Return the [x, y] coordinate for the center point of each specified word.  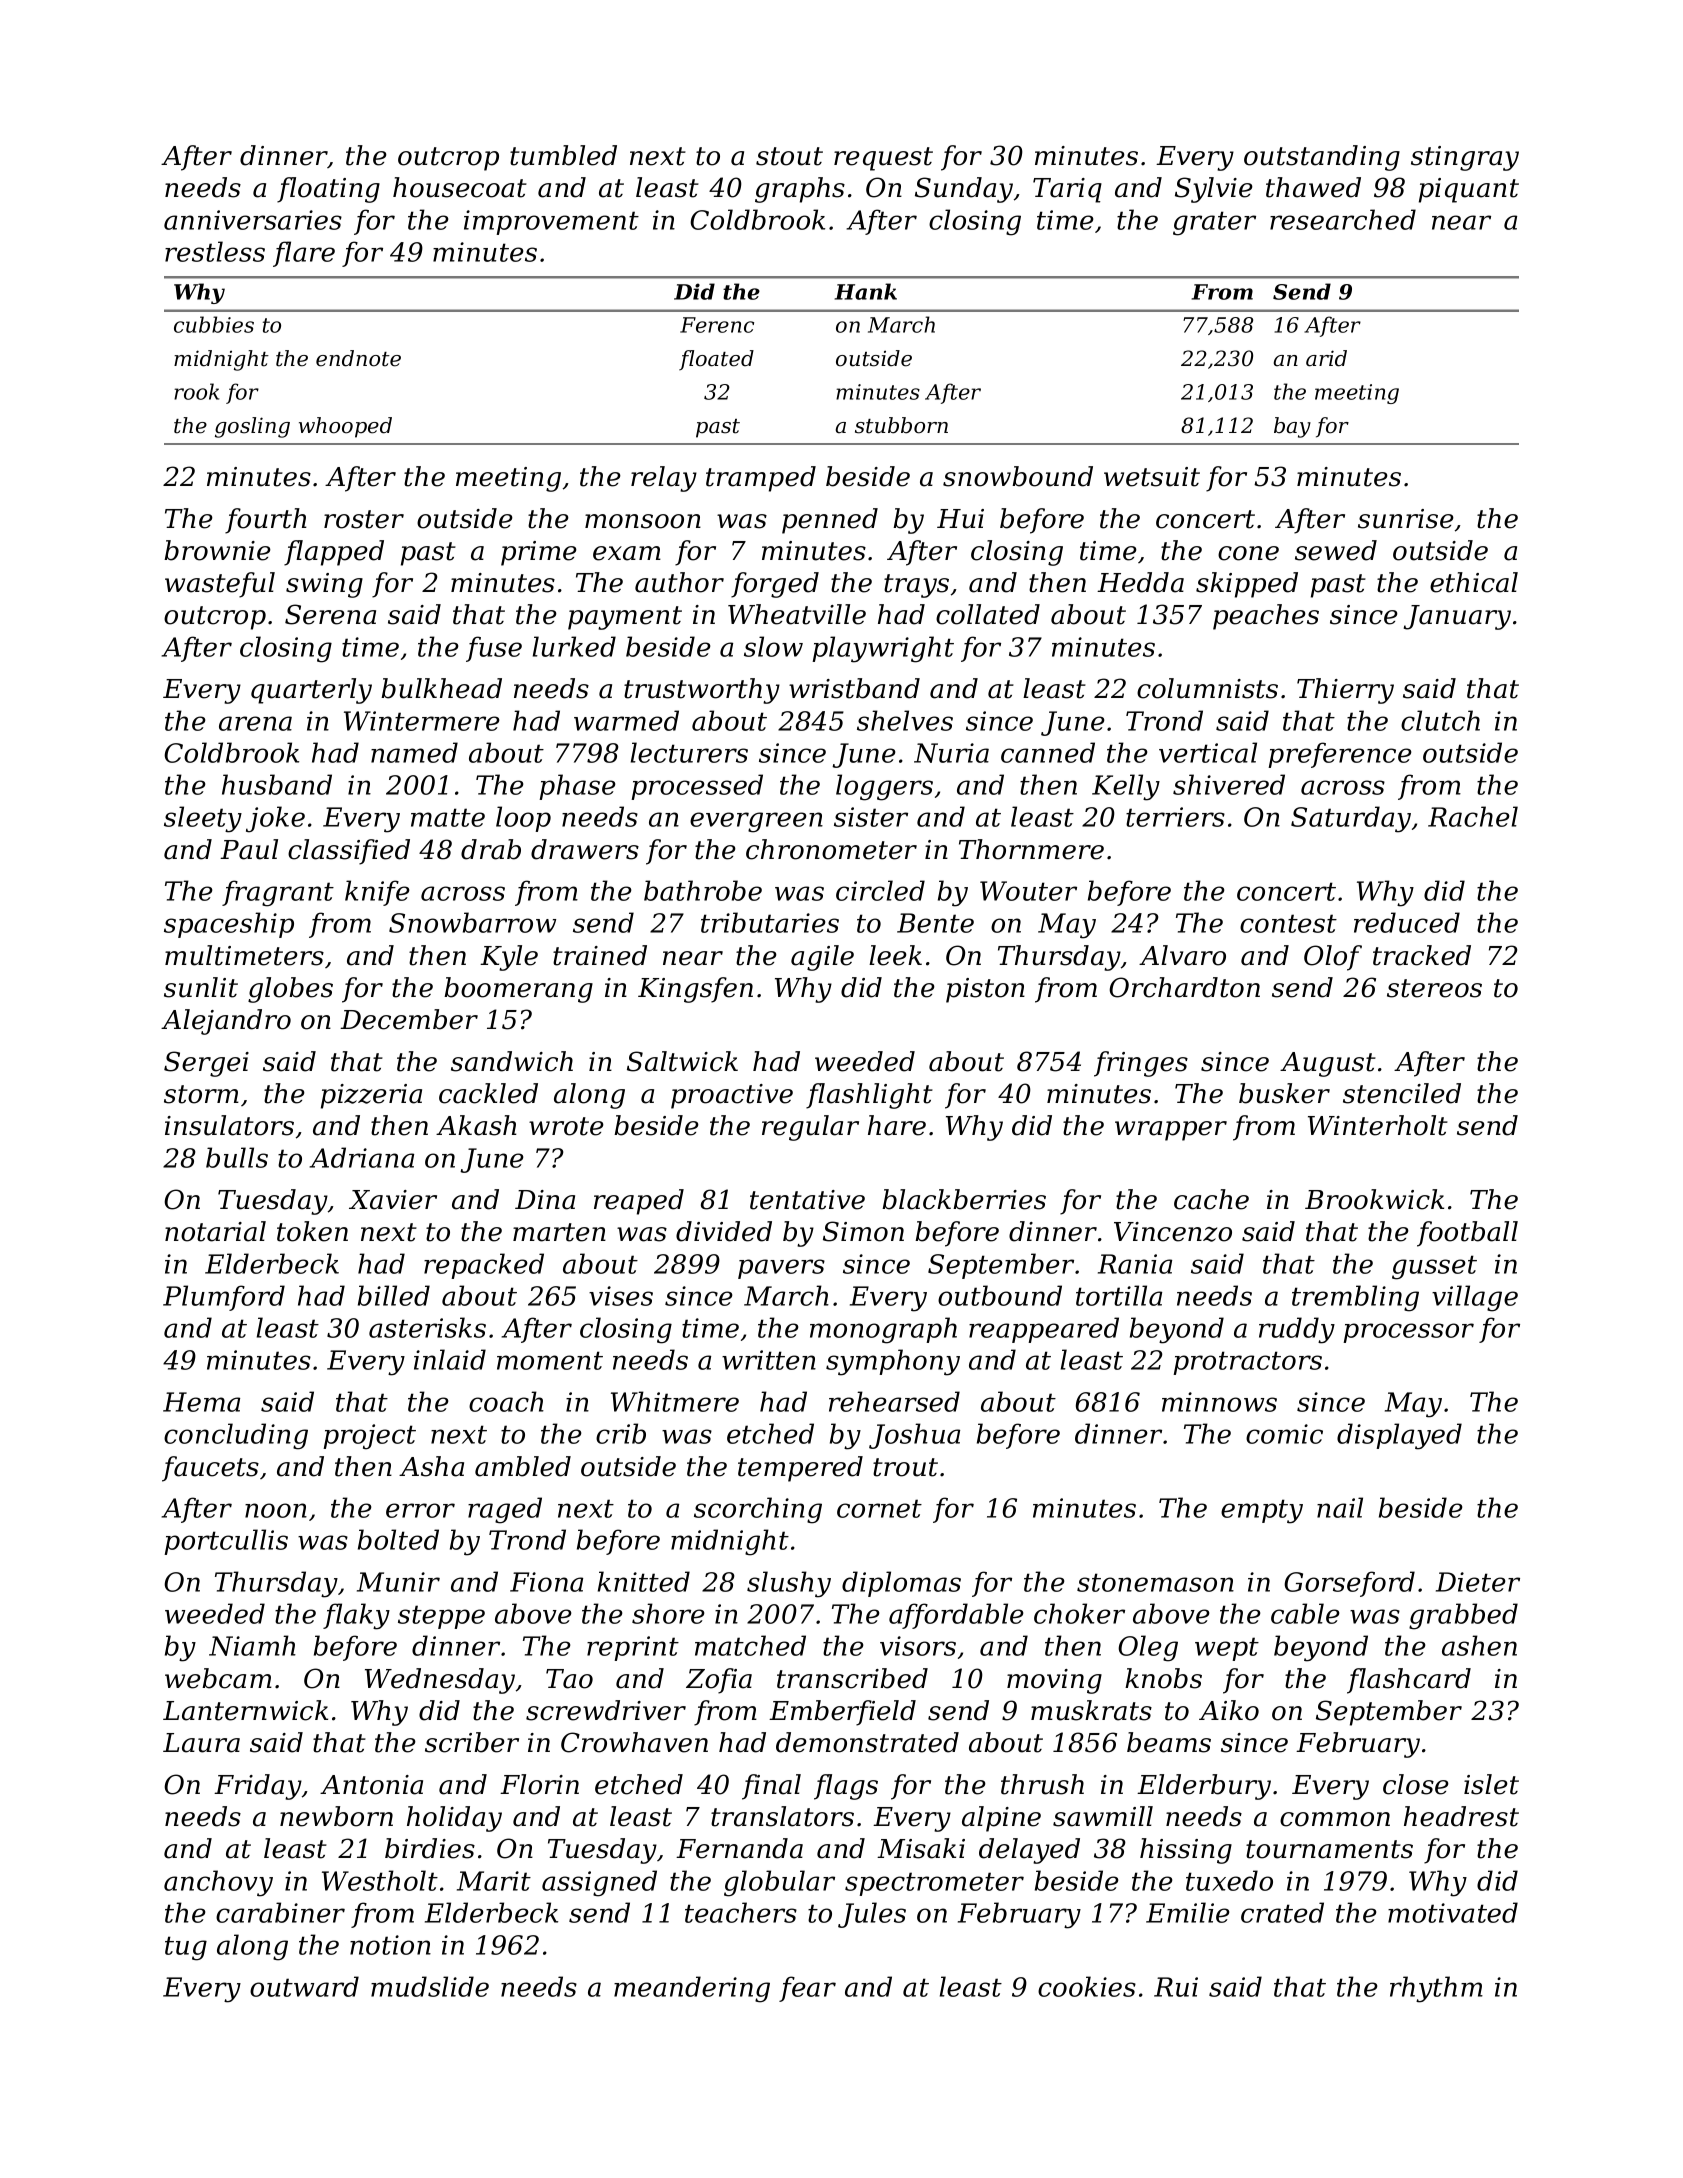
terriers [1175, 817]
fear [807, 1989]
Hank [866, 291]
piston [985, 990]
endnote [358, 358]
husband [277, 784]
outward [304, 1986]
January [1457, 617]
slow [773, 646]
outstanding [1322, 158]
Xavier [393, 1200]
